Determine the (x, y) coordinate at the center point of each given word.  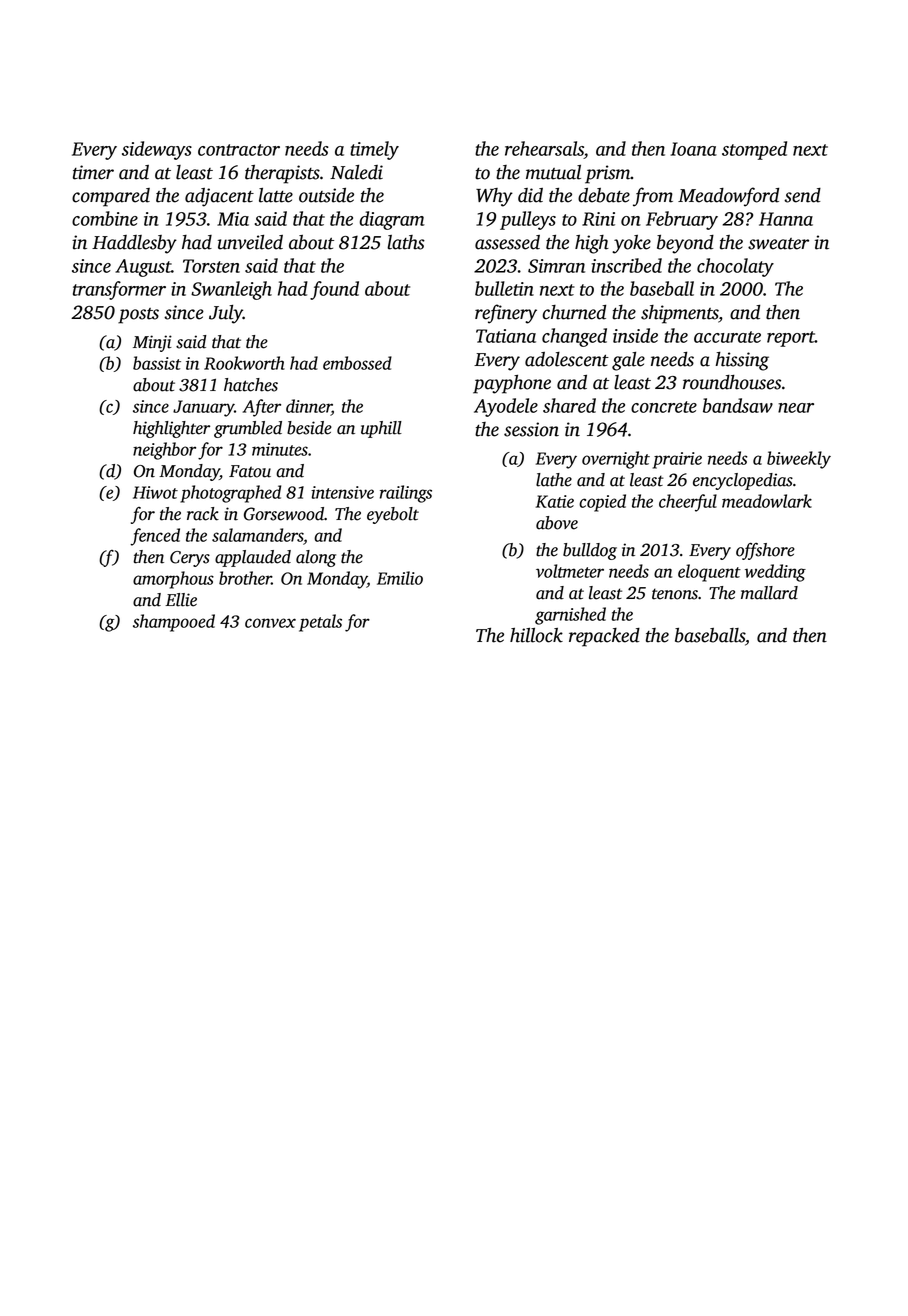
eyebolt (393, 515)
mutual (553, 172)
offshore (765, 551)
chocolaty (735, 267)
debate (604, 195)
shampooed (174, 623)
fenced (155, 537)
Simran (556, 266)
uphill (381, 429)
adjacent (219, 197)
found (334, 290)
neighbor (164, 451)
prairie (677, 460)
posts (138, 316)
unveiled (250, 242)
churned (574, 312)
